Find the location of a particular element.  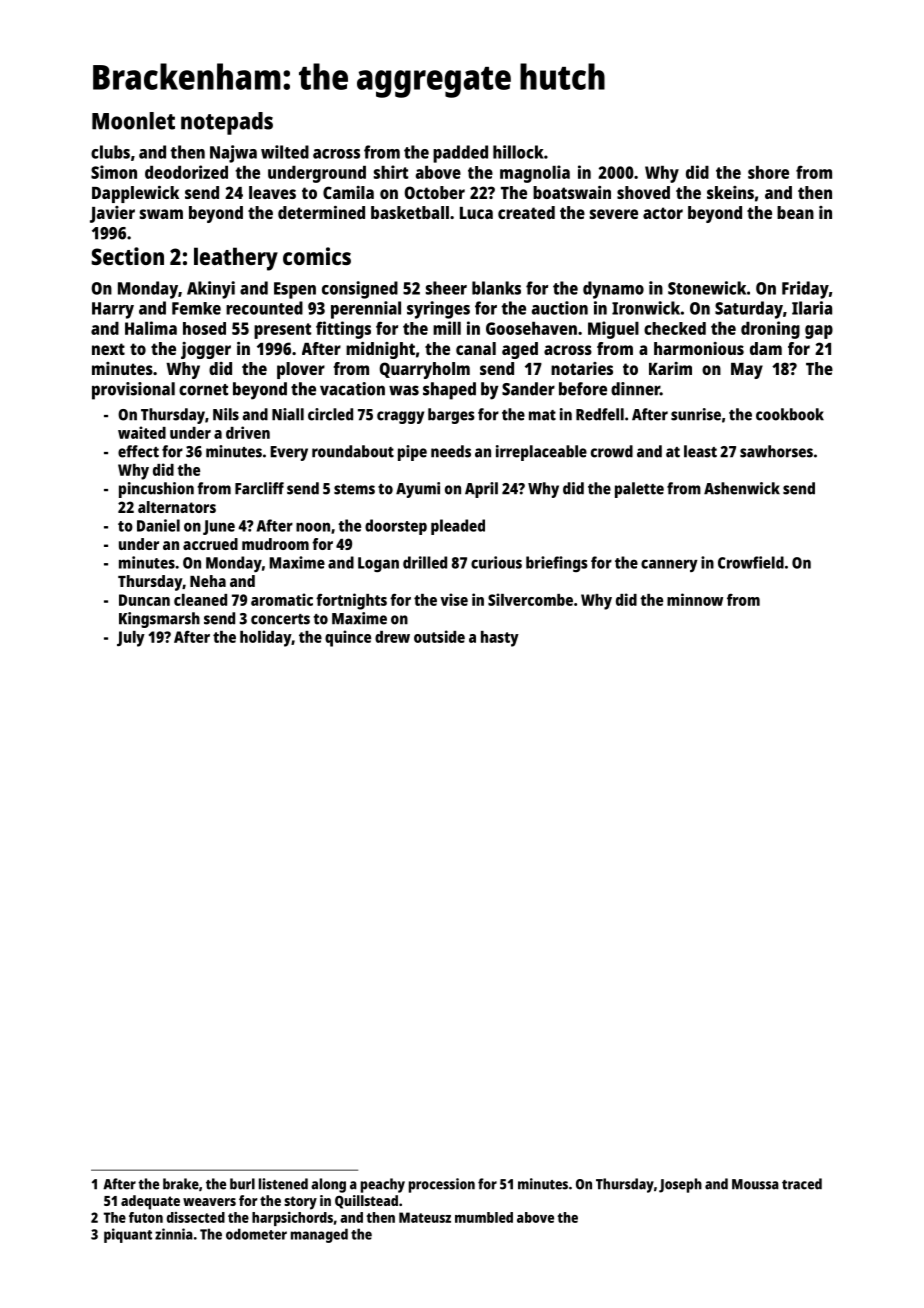

vise is located at coordinates (454, 599).
